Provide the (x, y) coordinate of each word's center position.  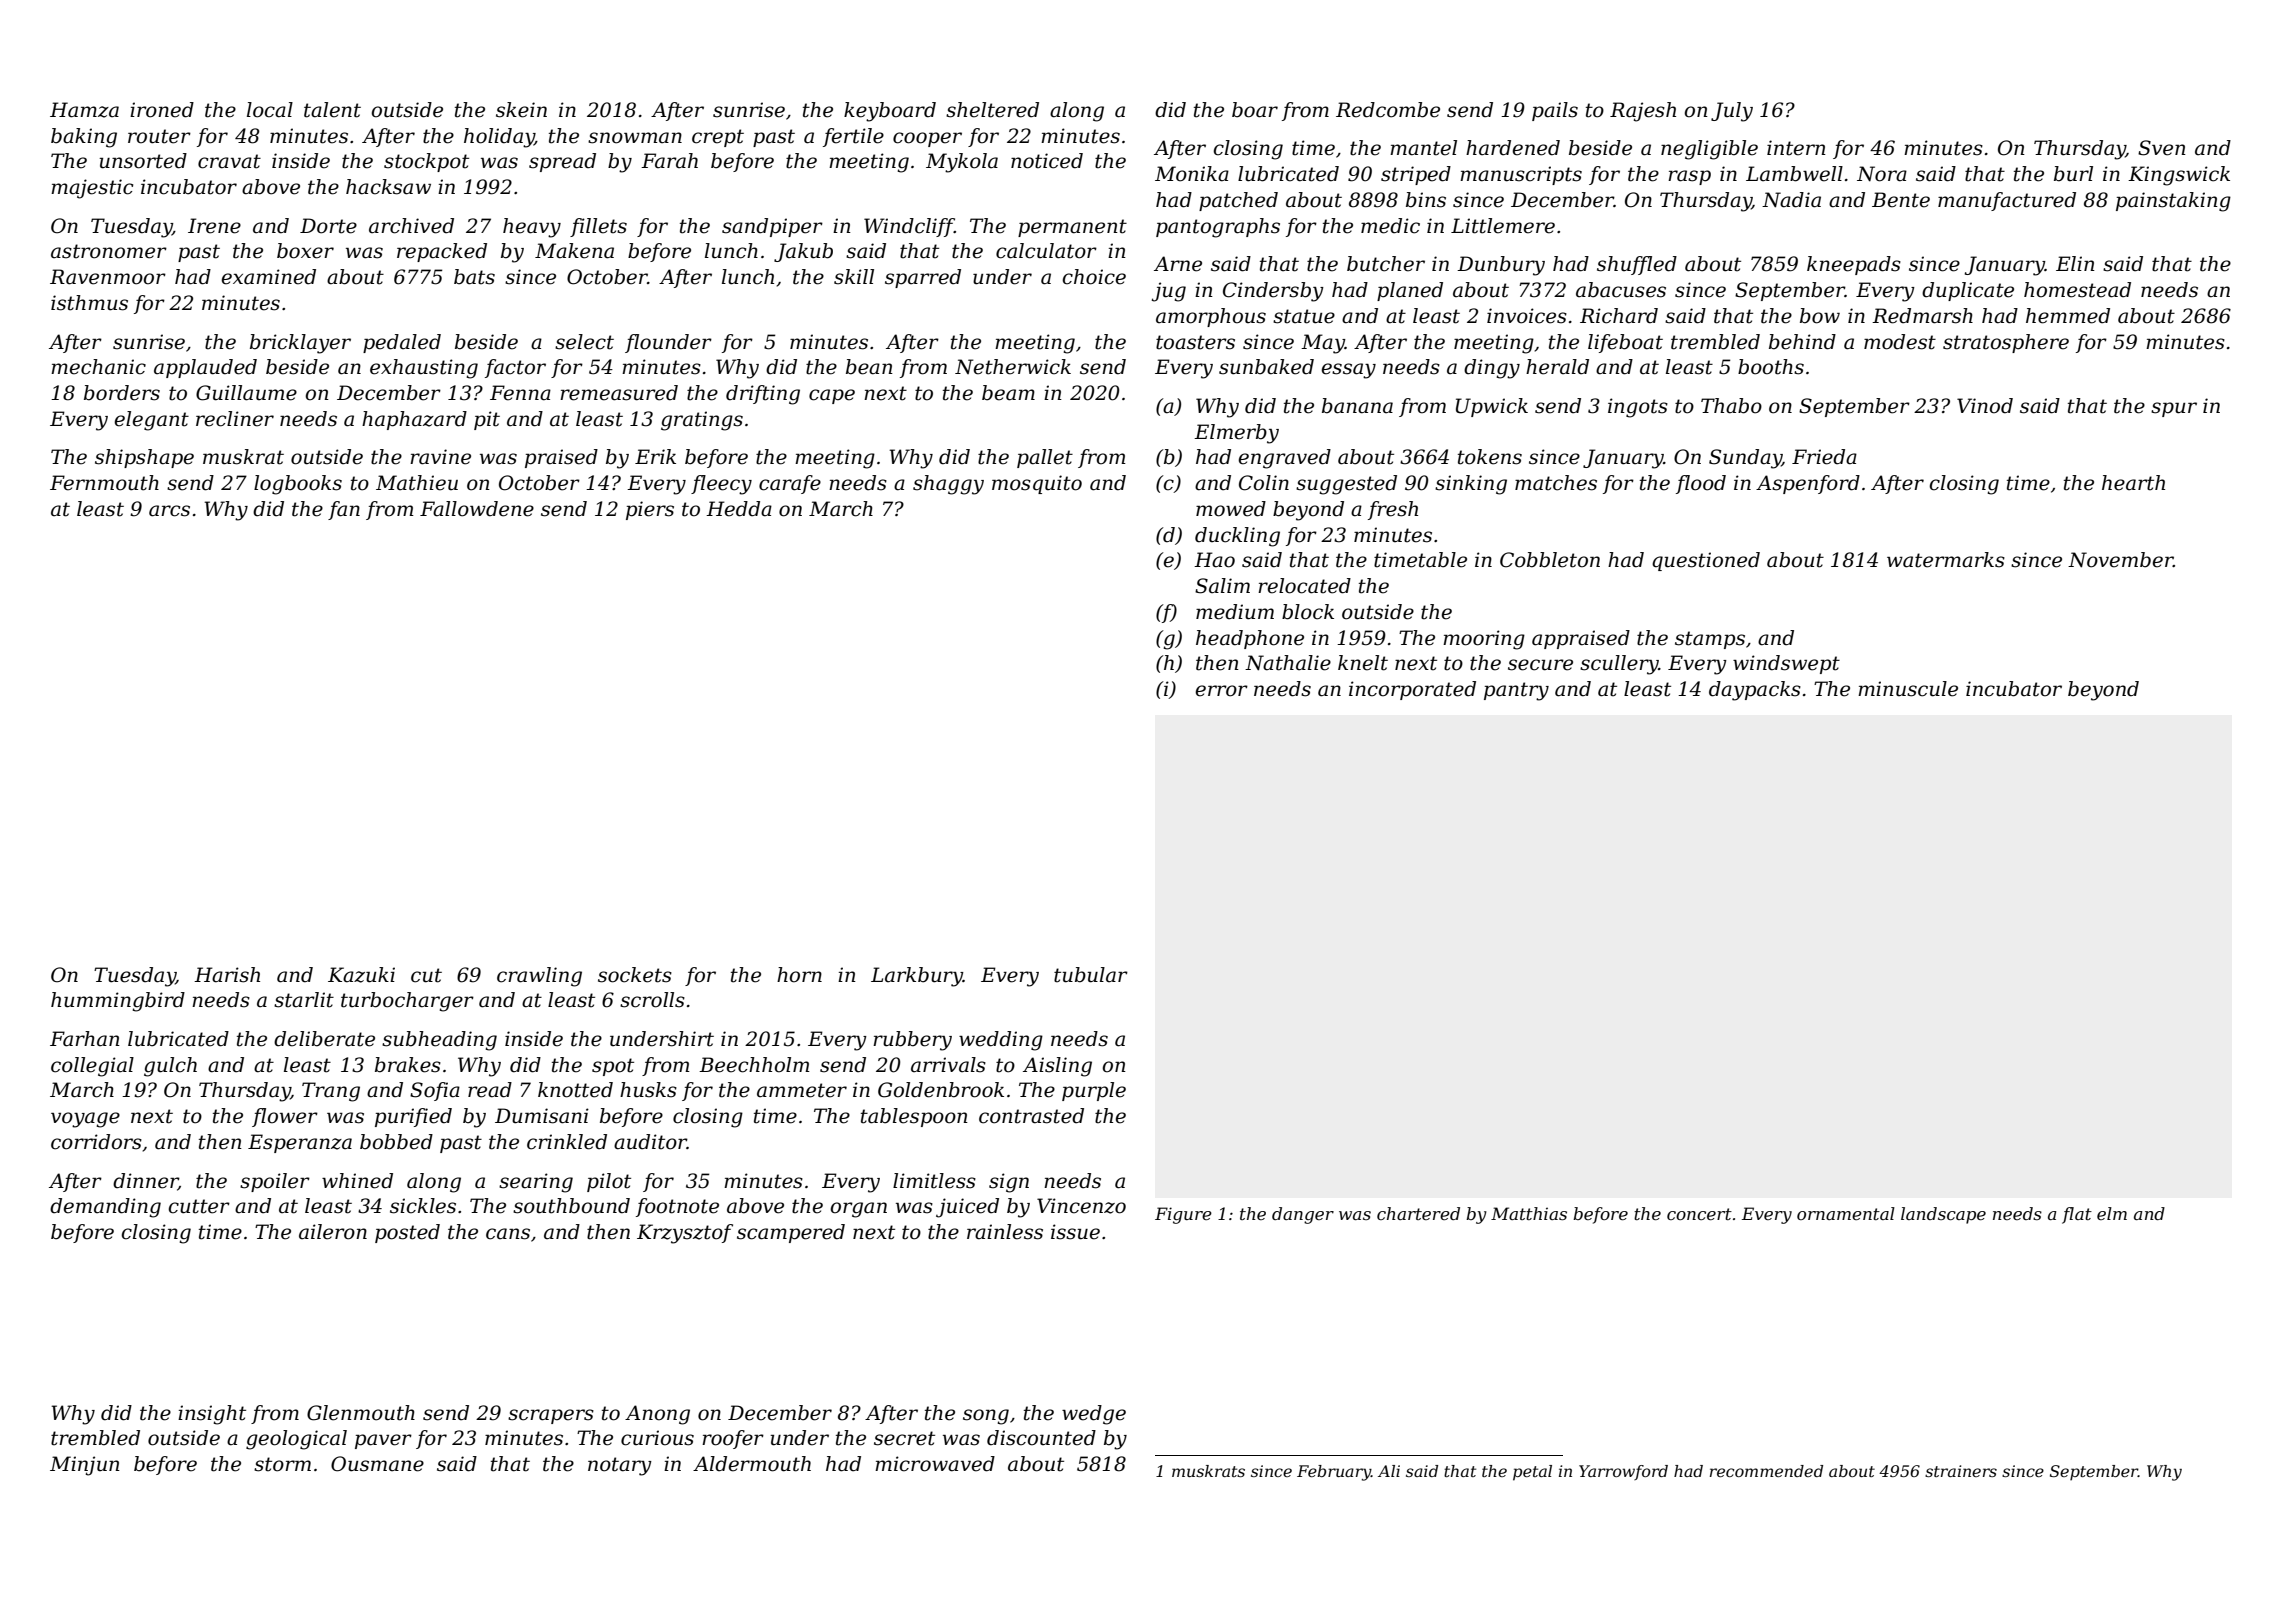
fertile (853, 137)
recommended (1766, 1471)
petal (1532, 1473)
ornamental (1846, 1213)
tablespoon (914, 1117)
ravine (440, 457)
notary (620, 1466)
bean (869, 367)
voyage (85, 1120)
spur (2174, 409)
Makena (574, 251)
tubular (1091, 975)
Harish (227, 975)
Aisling (1057, 1067)
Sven (2162, 148)
